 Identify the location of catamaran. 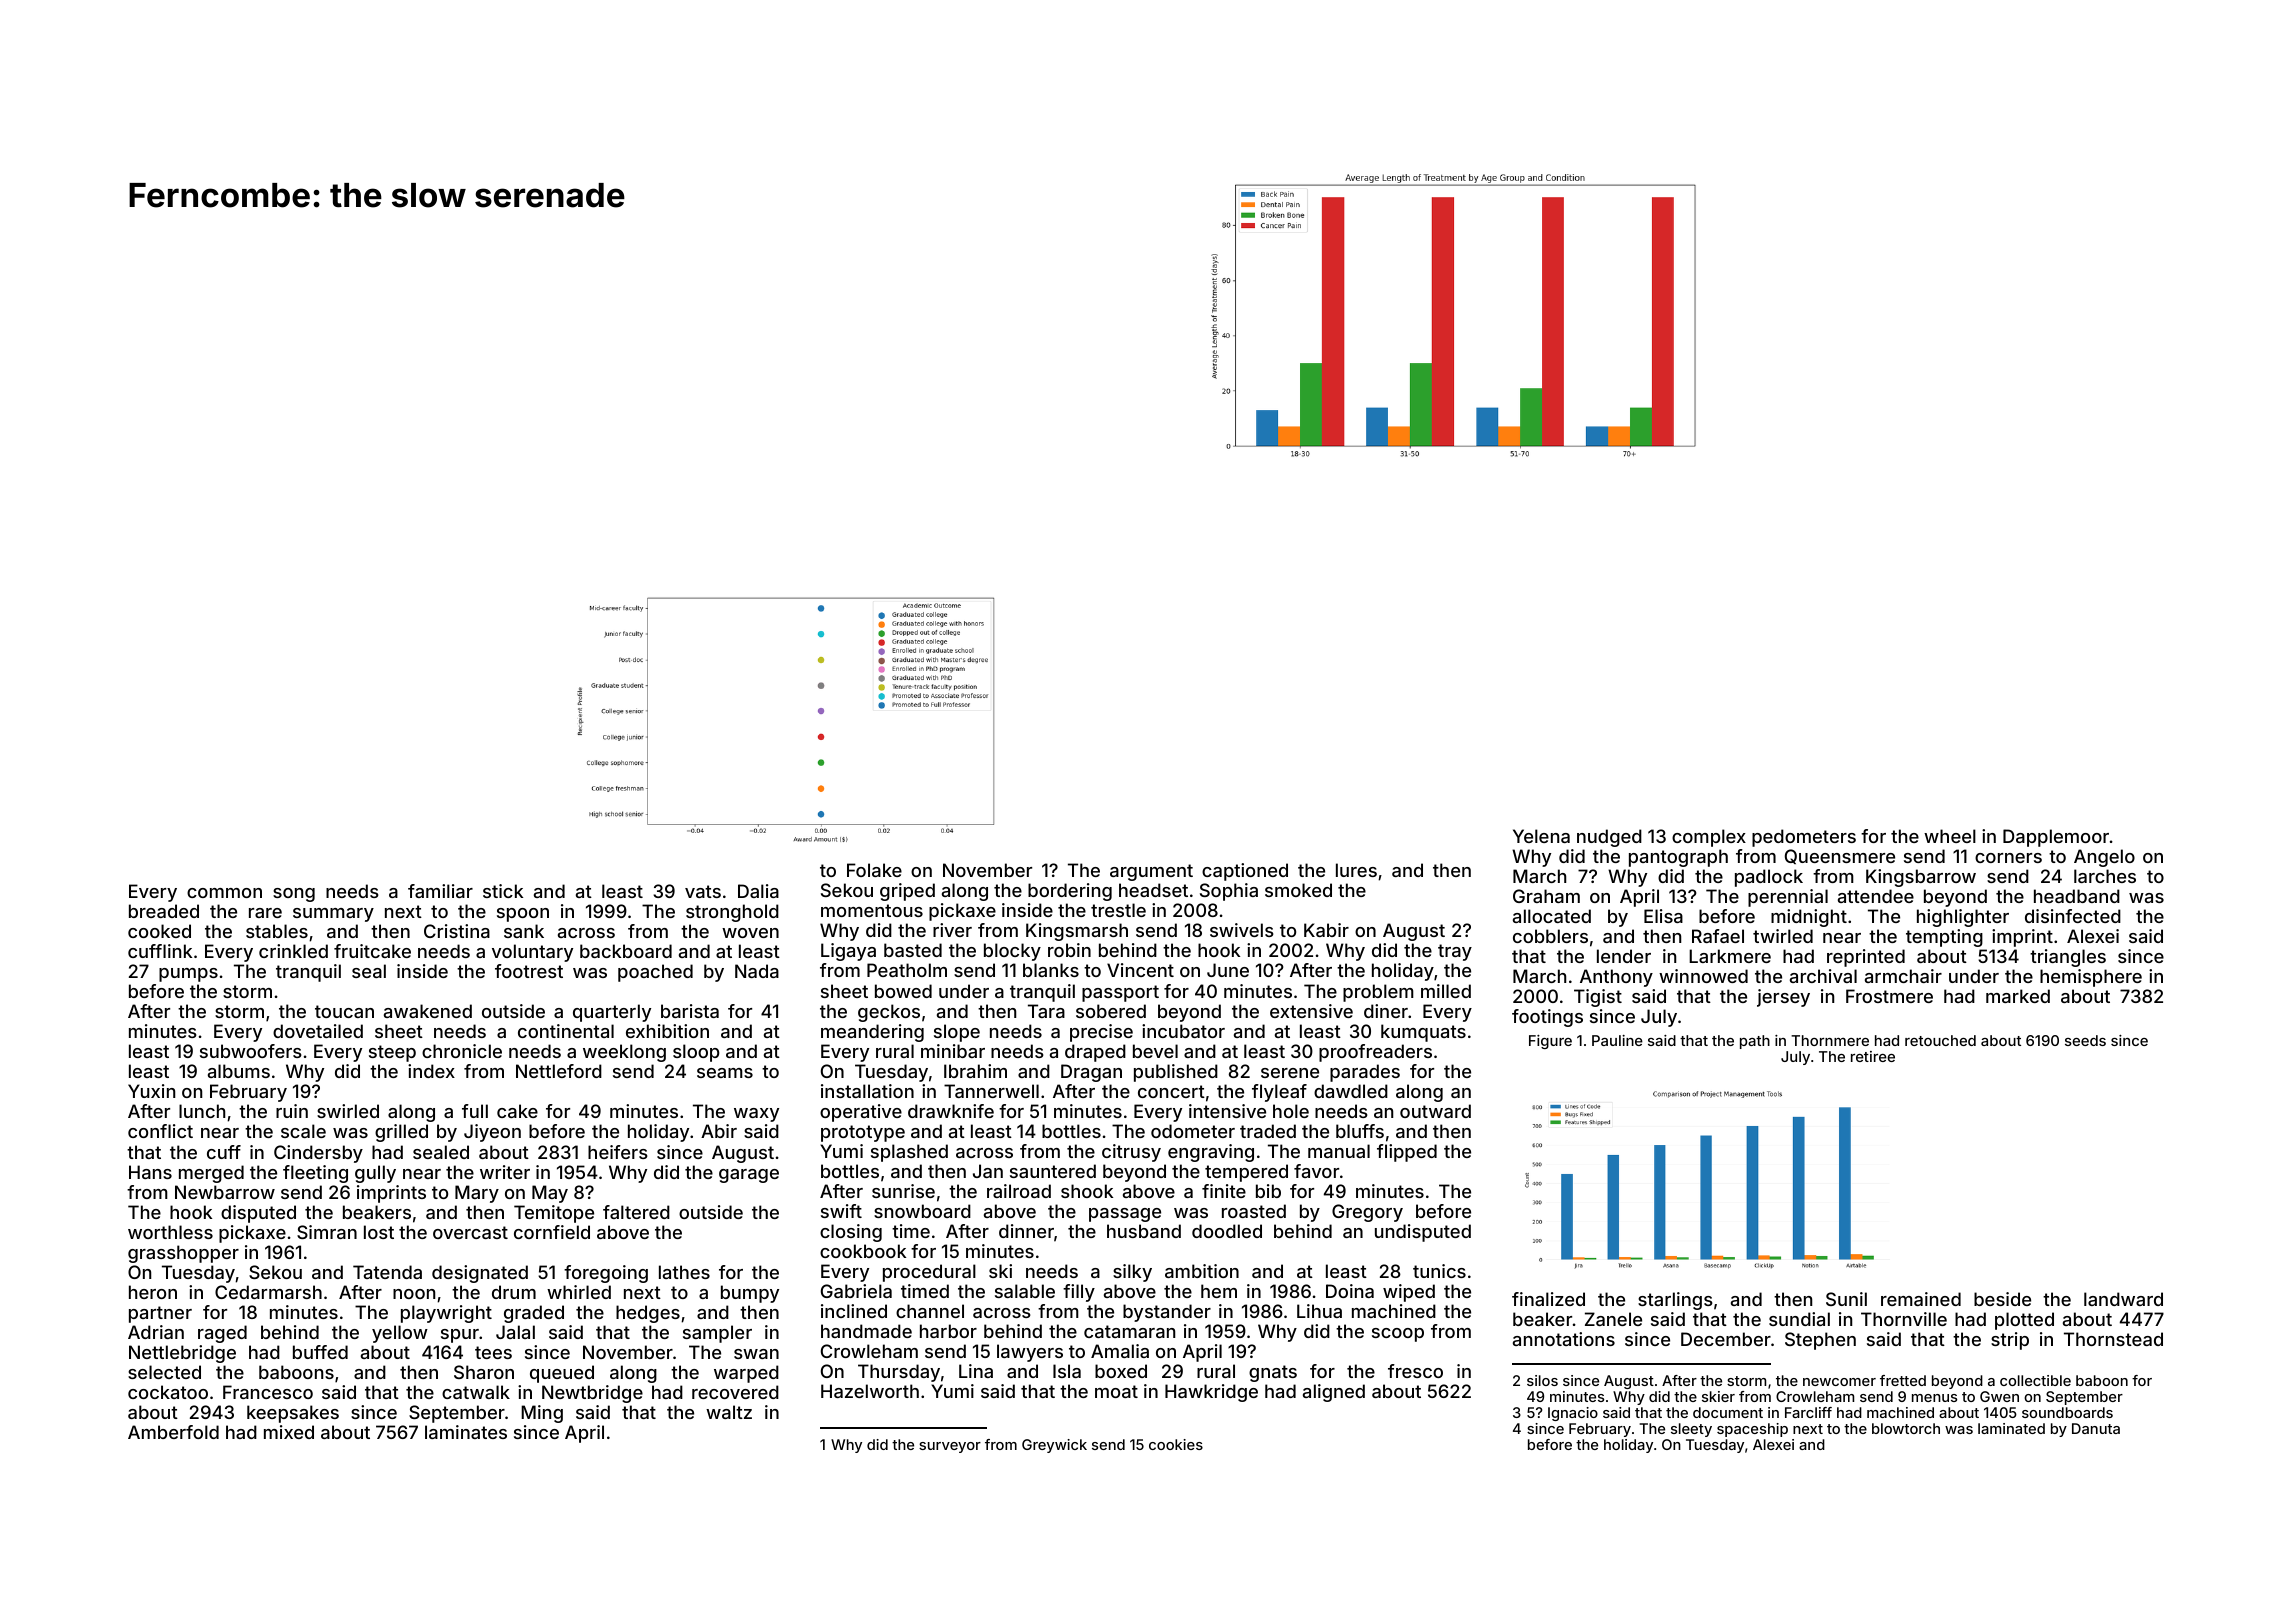
(1129, 1331).
